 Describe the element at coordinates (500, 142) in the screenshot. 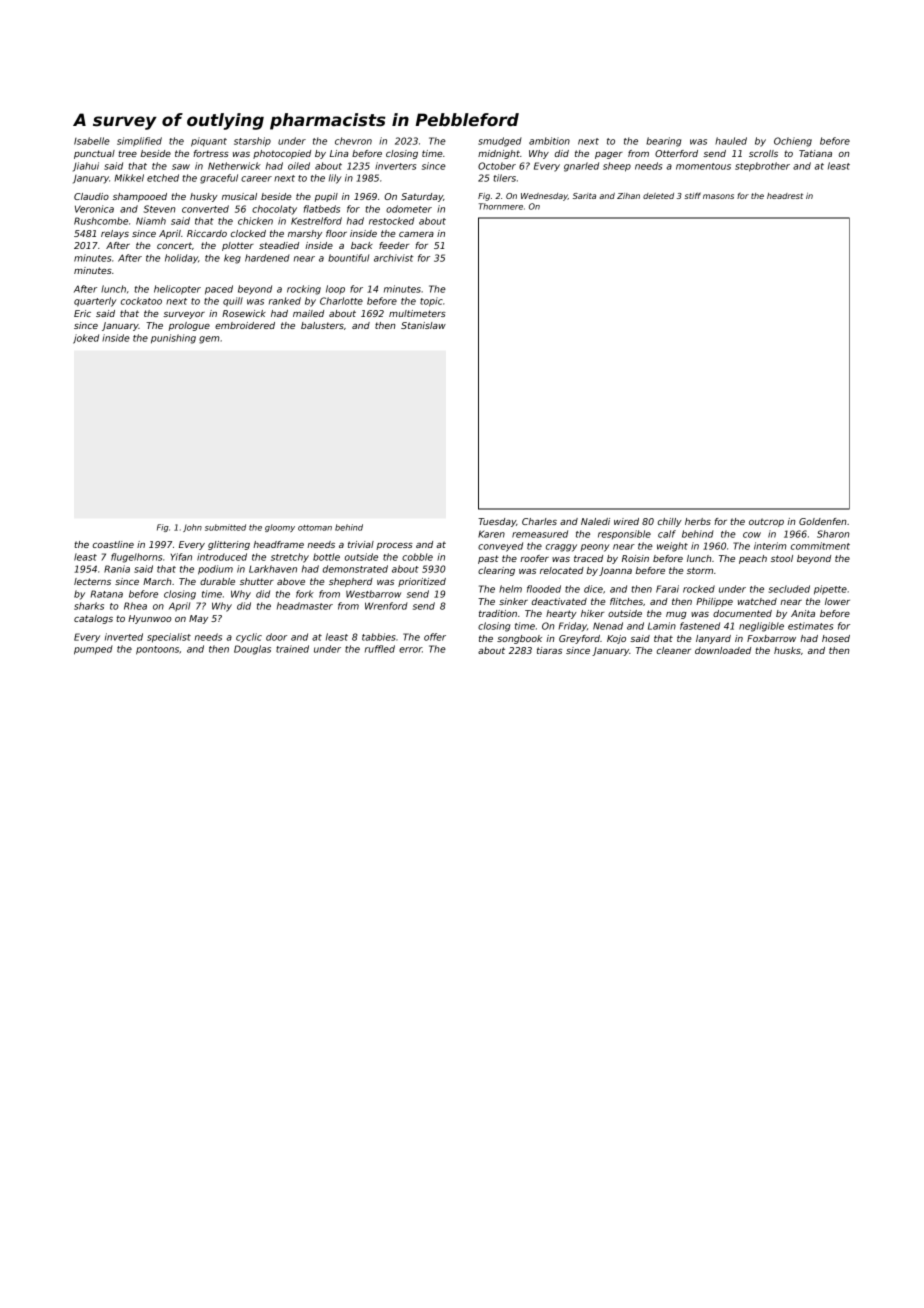

I see `smudged` at that location.
